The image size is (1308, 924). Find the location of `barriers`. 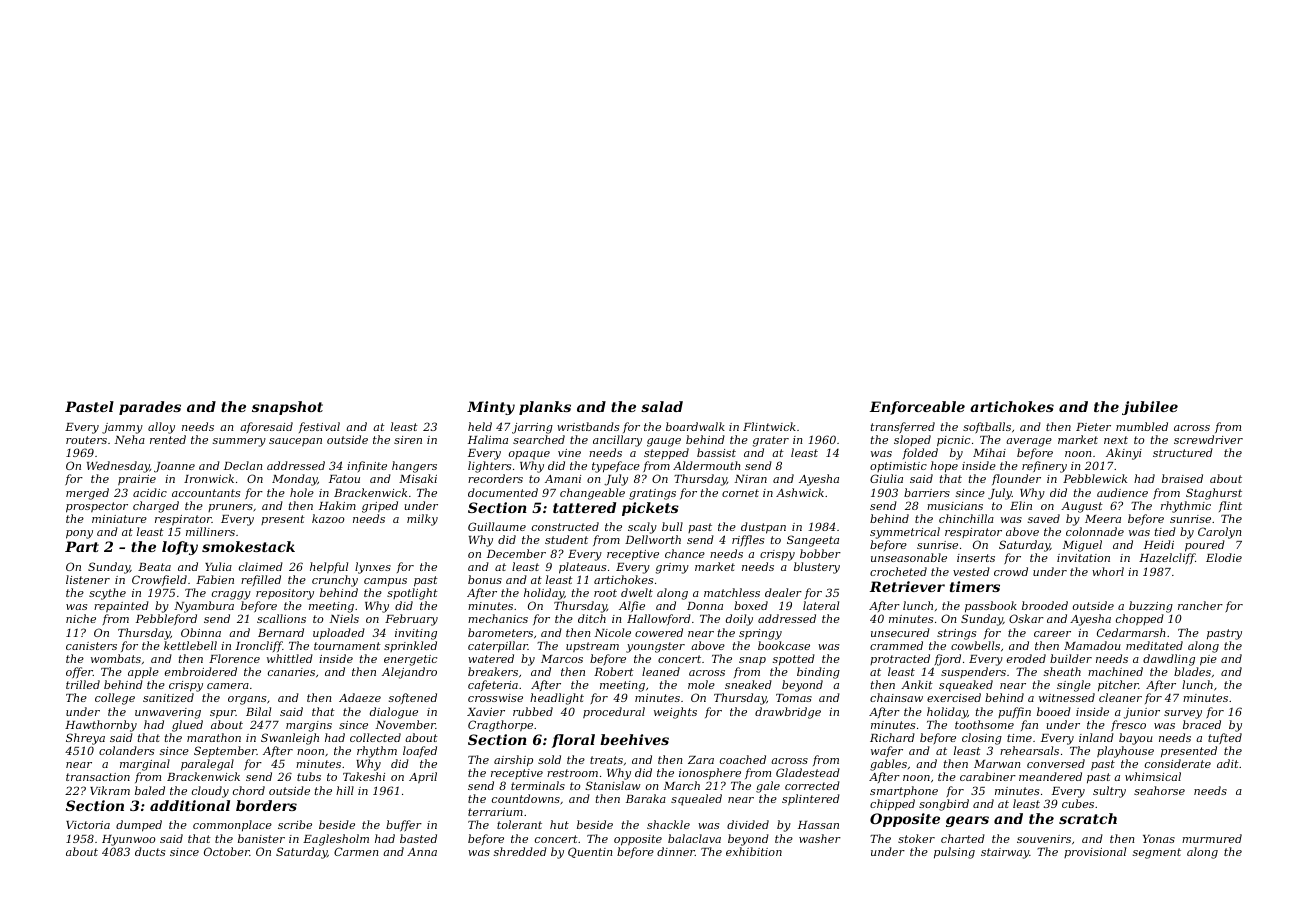

barriers is located at coordinates (927, 492).
